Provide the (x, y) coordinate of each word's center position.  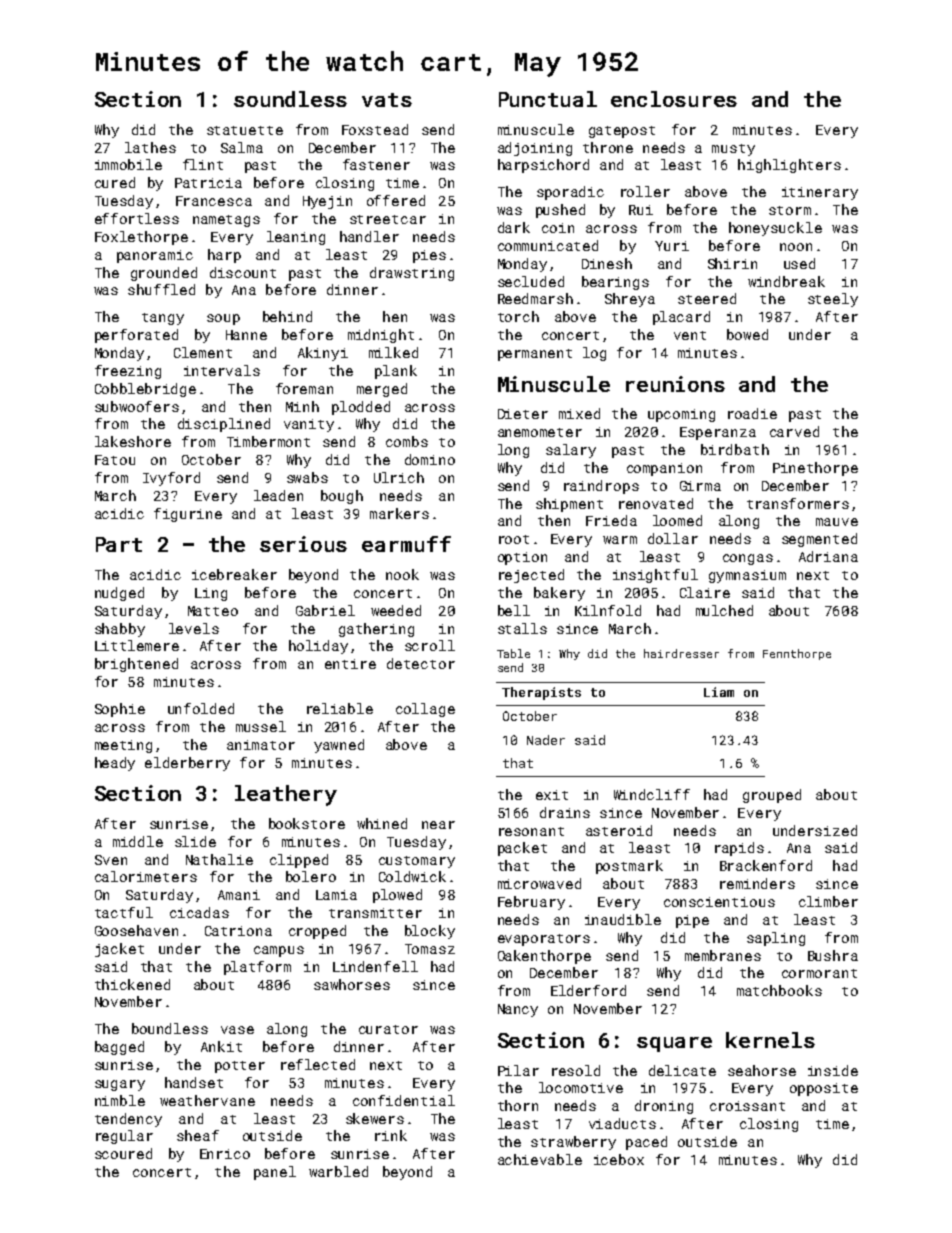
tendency (128, 1120)
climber (828, 901)
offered (396, 200)
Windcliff (652, 794)
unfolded (201, 708)
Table (513, 653)
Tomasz (430, 949)
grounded (164, 274)
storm (790, 210)
